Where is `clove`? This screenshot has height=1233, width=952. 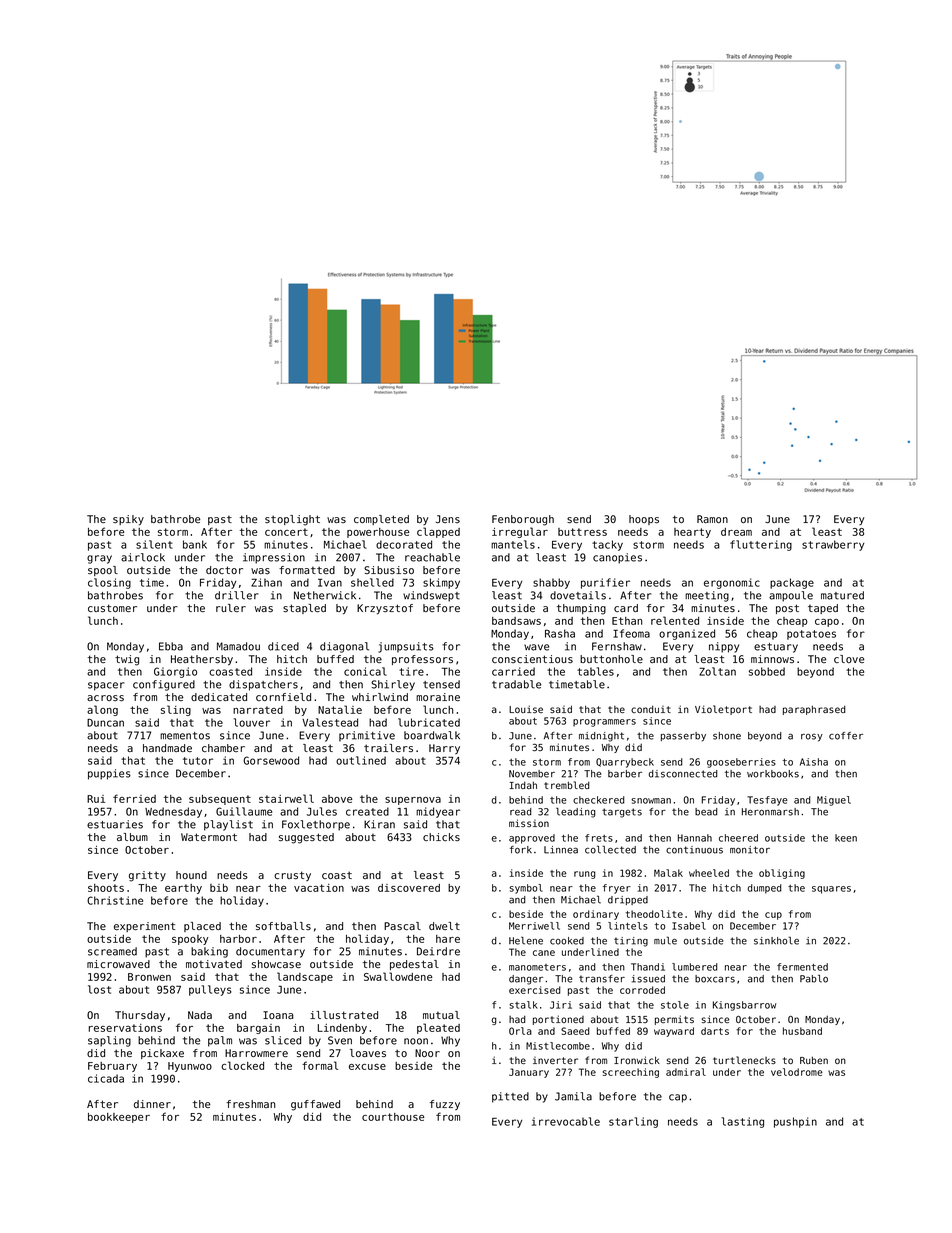 clove is located at coordinates (849, 659).
